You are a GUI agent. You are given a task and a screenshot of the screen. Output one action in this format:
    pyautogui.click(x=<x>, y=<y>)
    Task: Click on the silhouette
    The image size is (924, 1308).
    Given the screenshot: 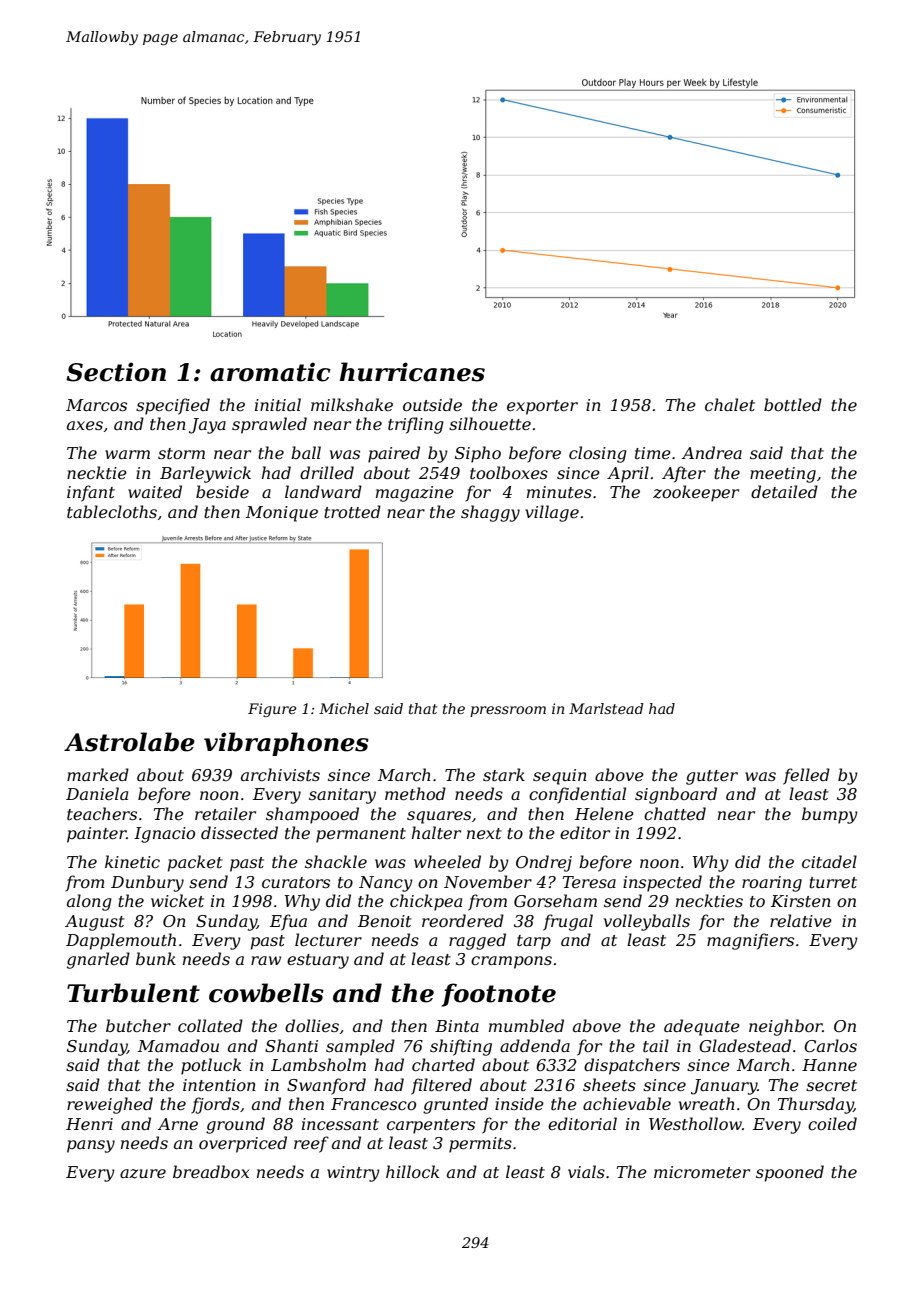 What is the action you would take?
    pyautogui.click(x=490, y=423)
